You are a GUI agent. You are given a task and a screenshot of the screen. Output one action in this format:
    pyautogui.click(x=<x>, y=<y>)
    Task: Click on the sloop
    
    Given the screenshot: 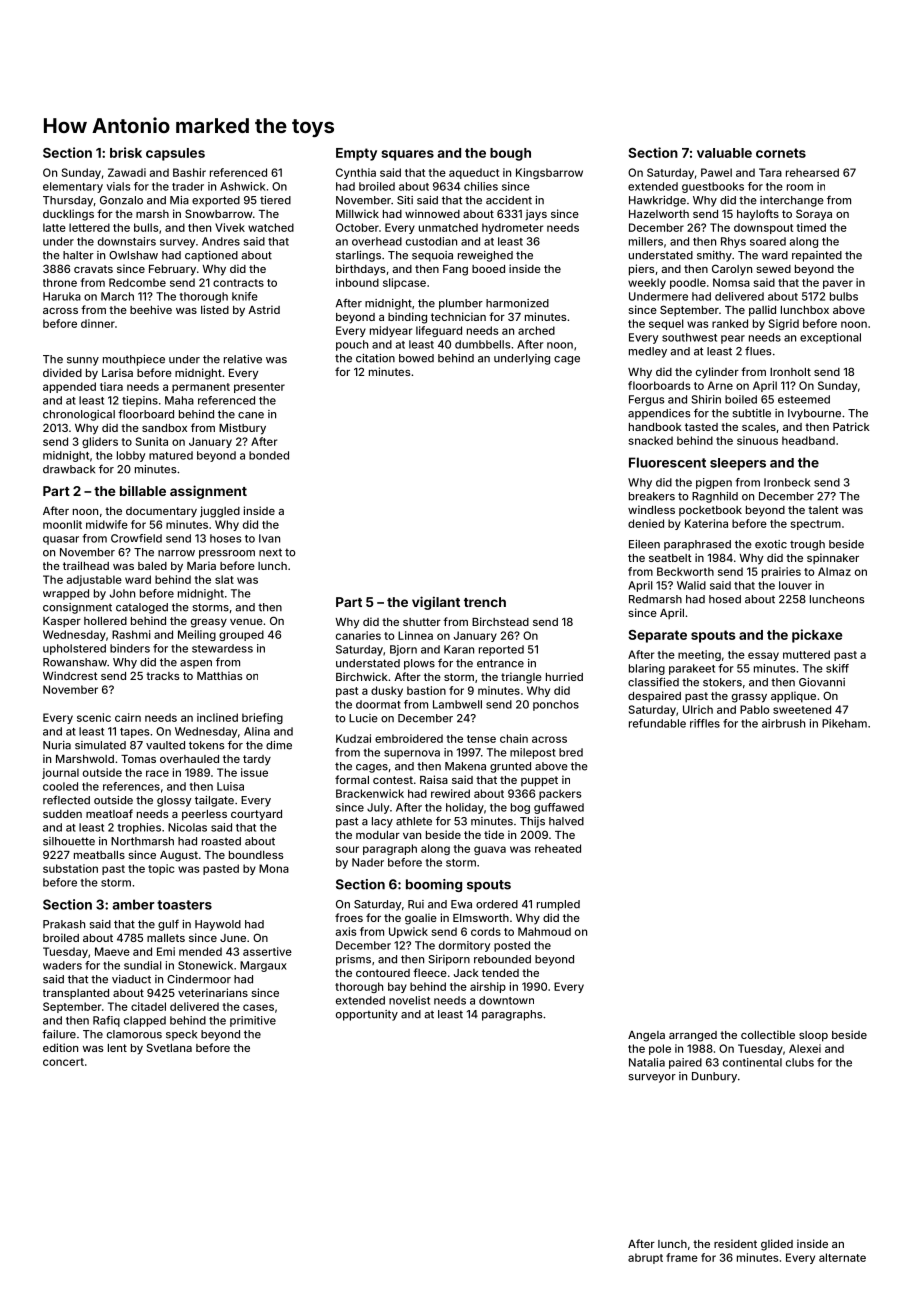 What is the action you would take?
    pyautogui.click(x=813, y=1036)
